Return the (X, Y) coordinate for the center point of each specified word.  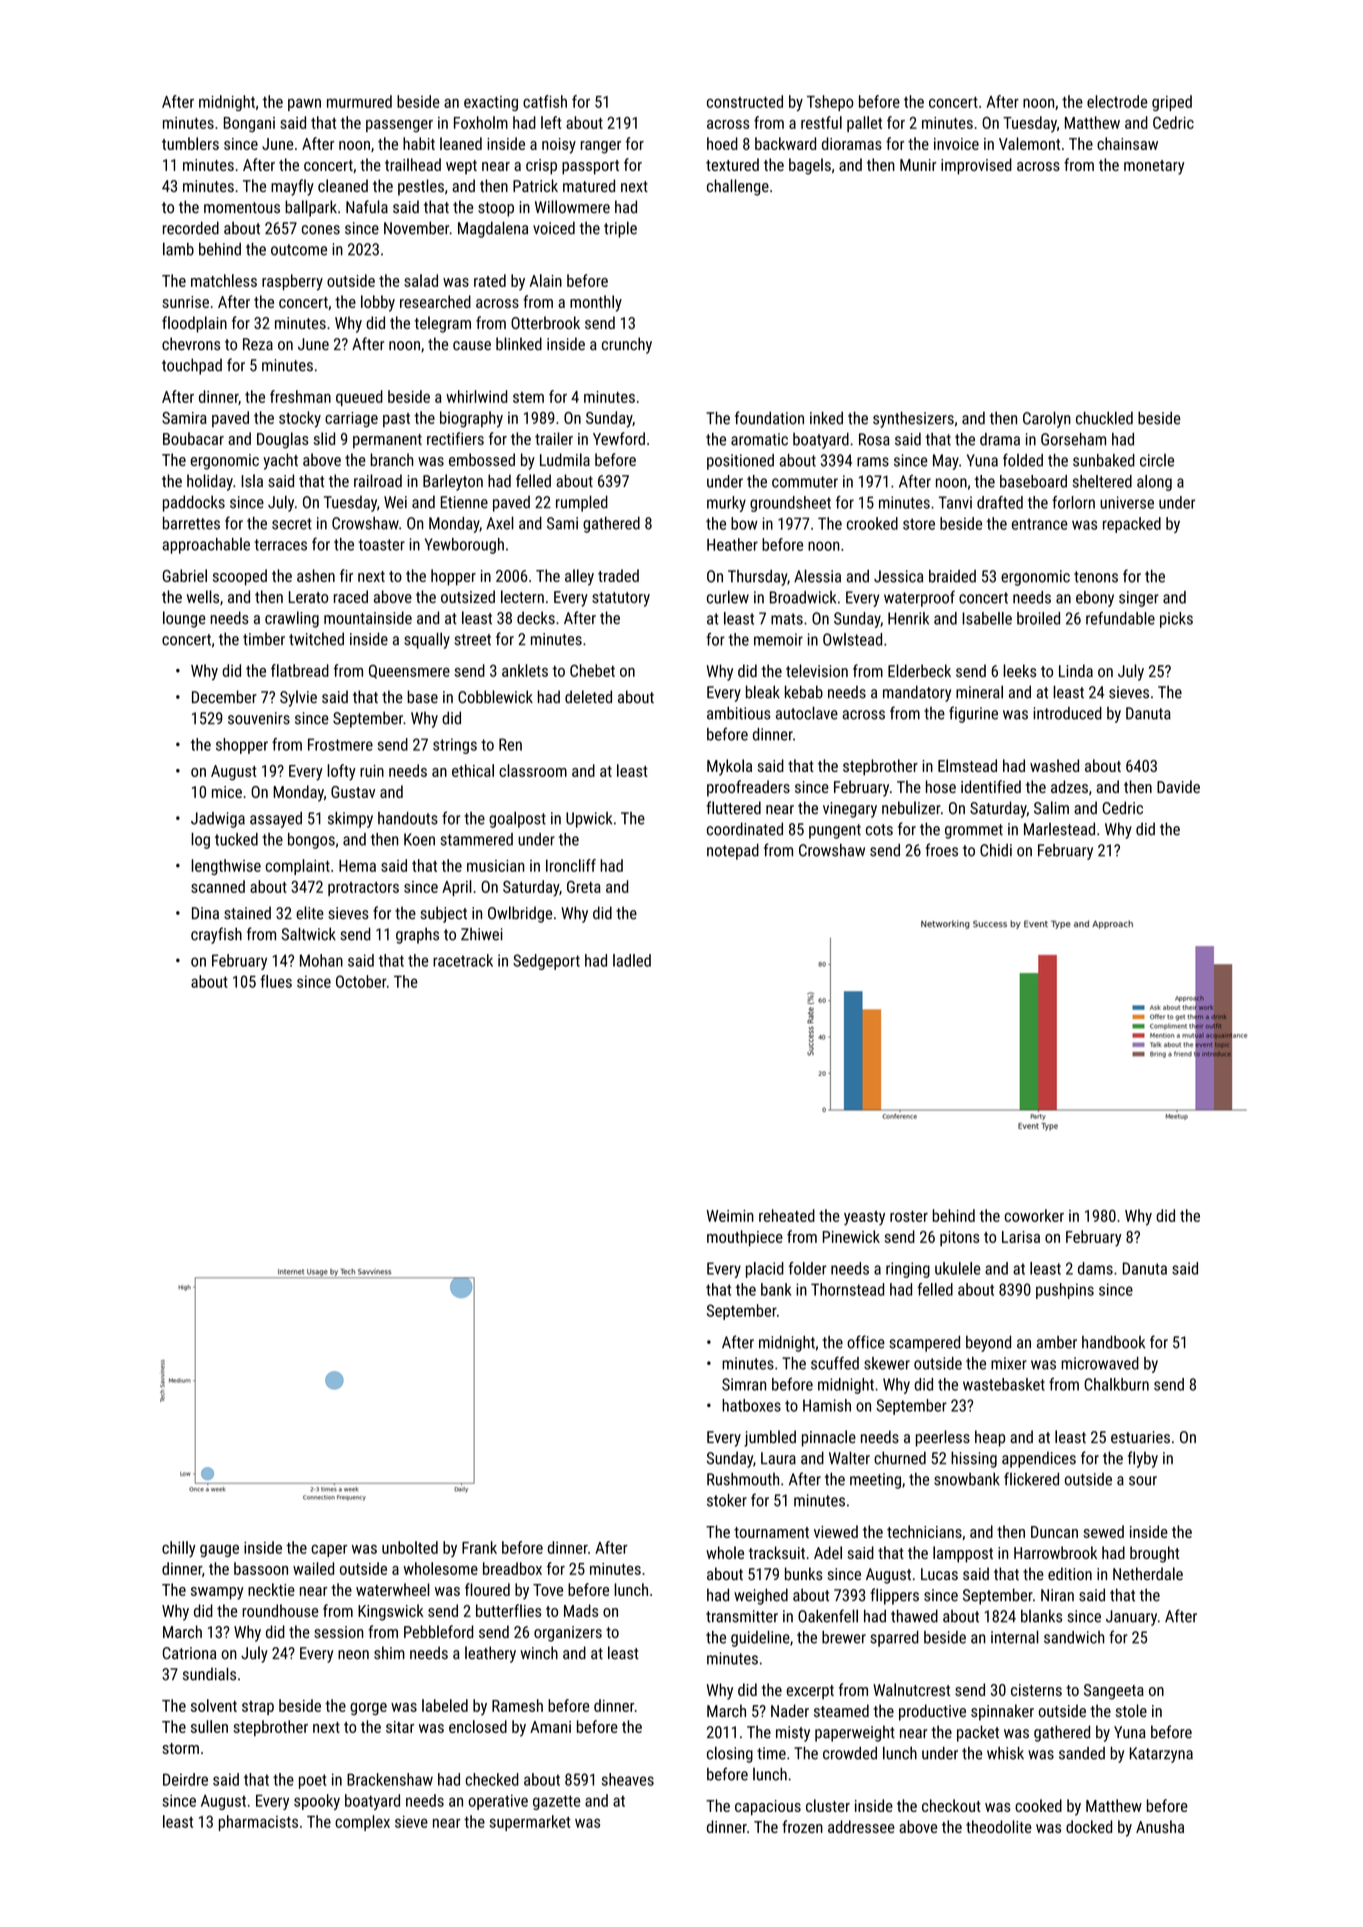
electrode (1117, 101)
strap (258, 1708)
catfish (545, 101)
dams (1095, 1268)
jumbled (770, 1438)
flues (276, 981)
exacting (491, 103)
